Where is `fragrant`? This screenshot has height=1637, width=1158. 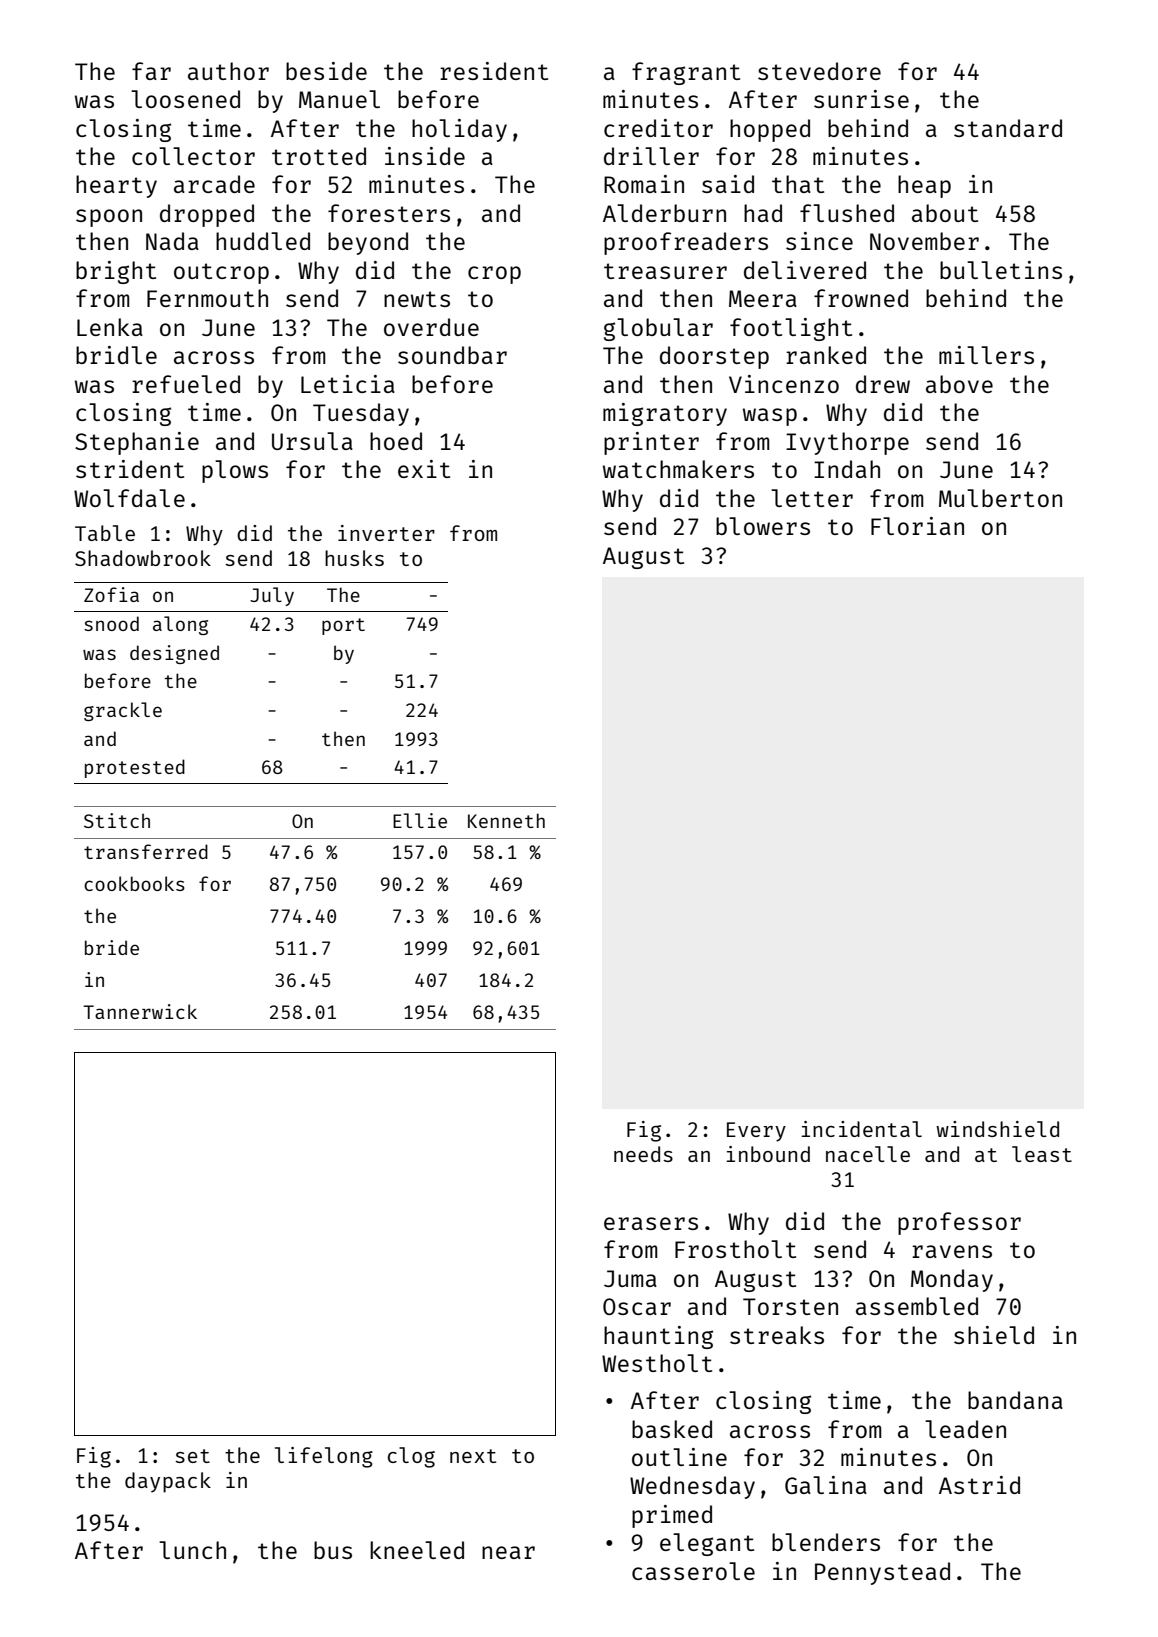
fragrant is located at coordinates (686, 73).
